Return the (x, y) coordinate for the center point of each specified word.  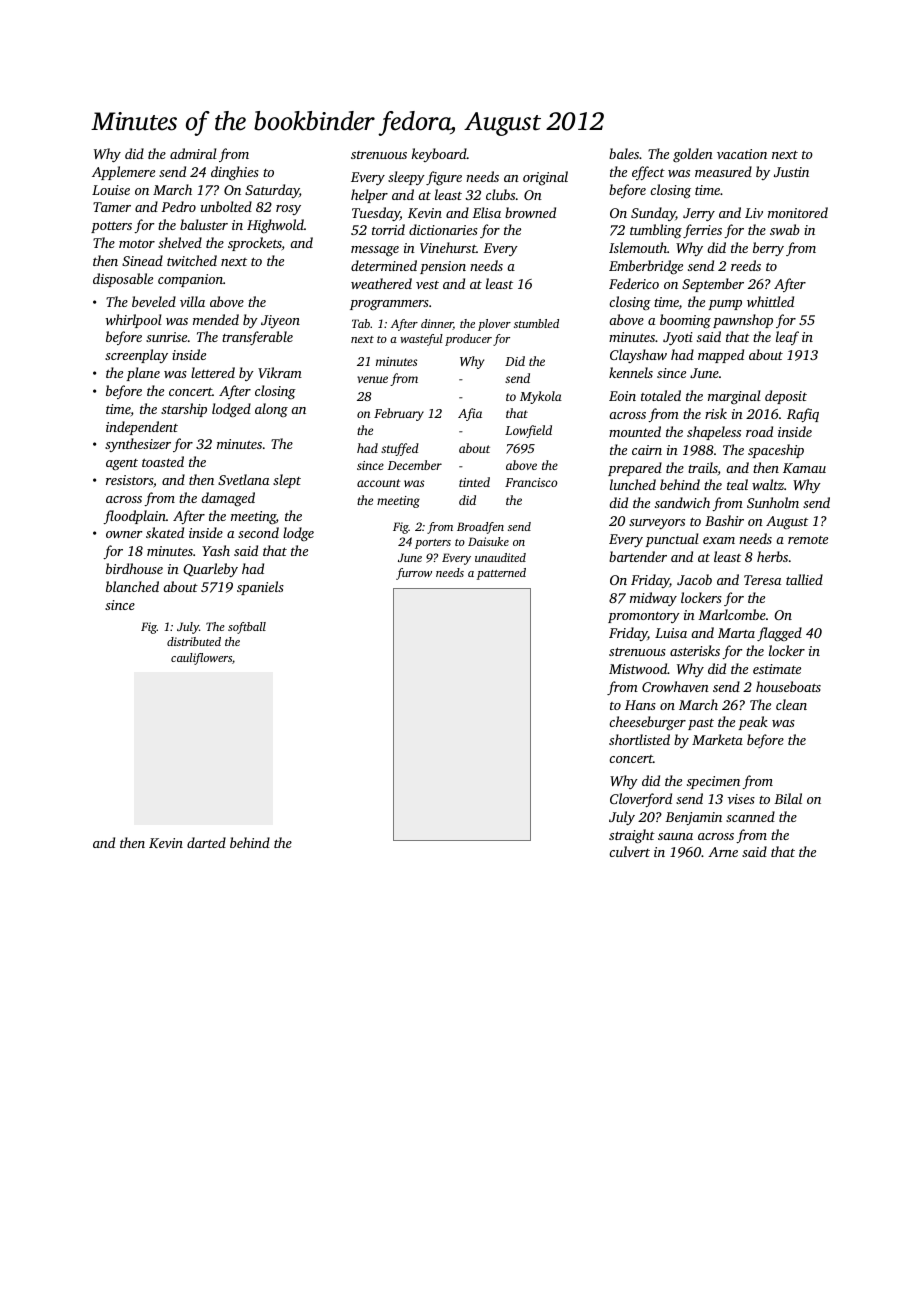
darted (206, 842)
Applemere (123, 173)
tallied (804, 579)
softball (247, 628)
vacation (742, 154)
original (545, 178)
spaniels (260, 588)
